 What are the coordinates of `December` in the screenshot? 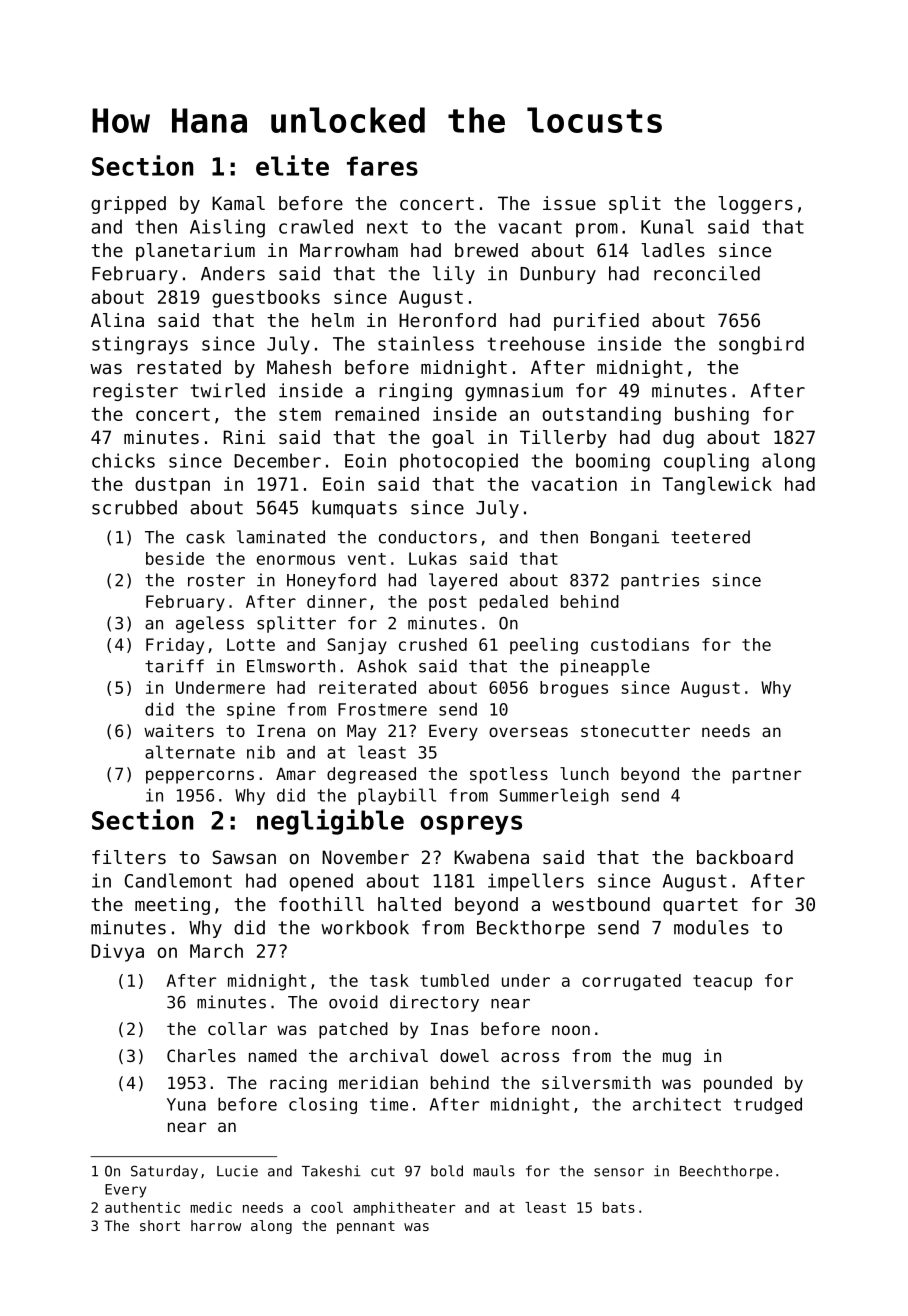 It's located at (277, 460).
